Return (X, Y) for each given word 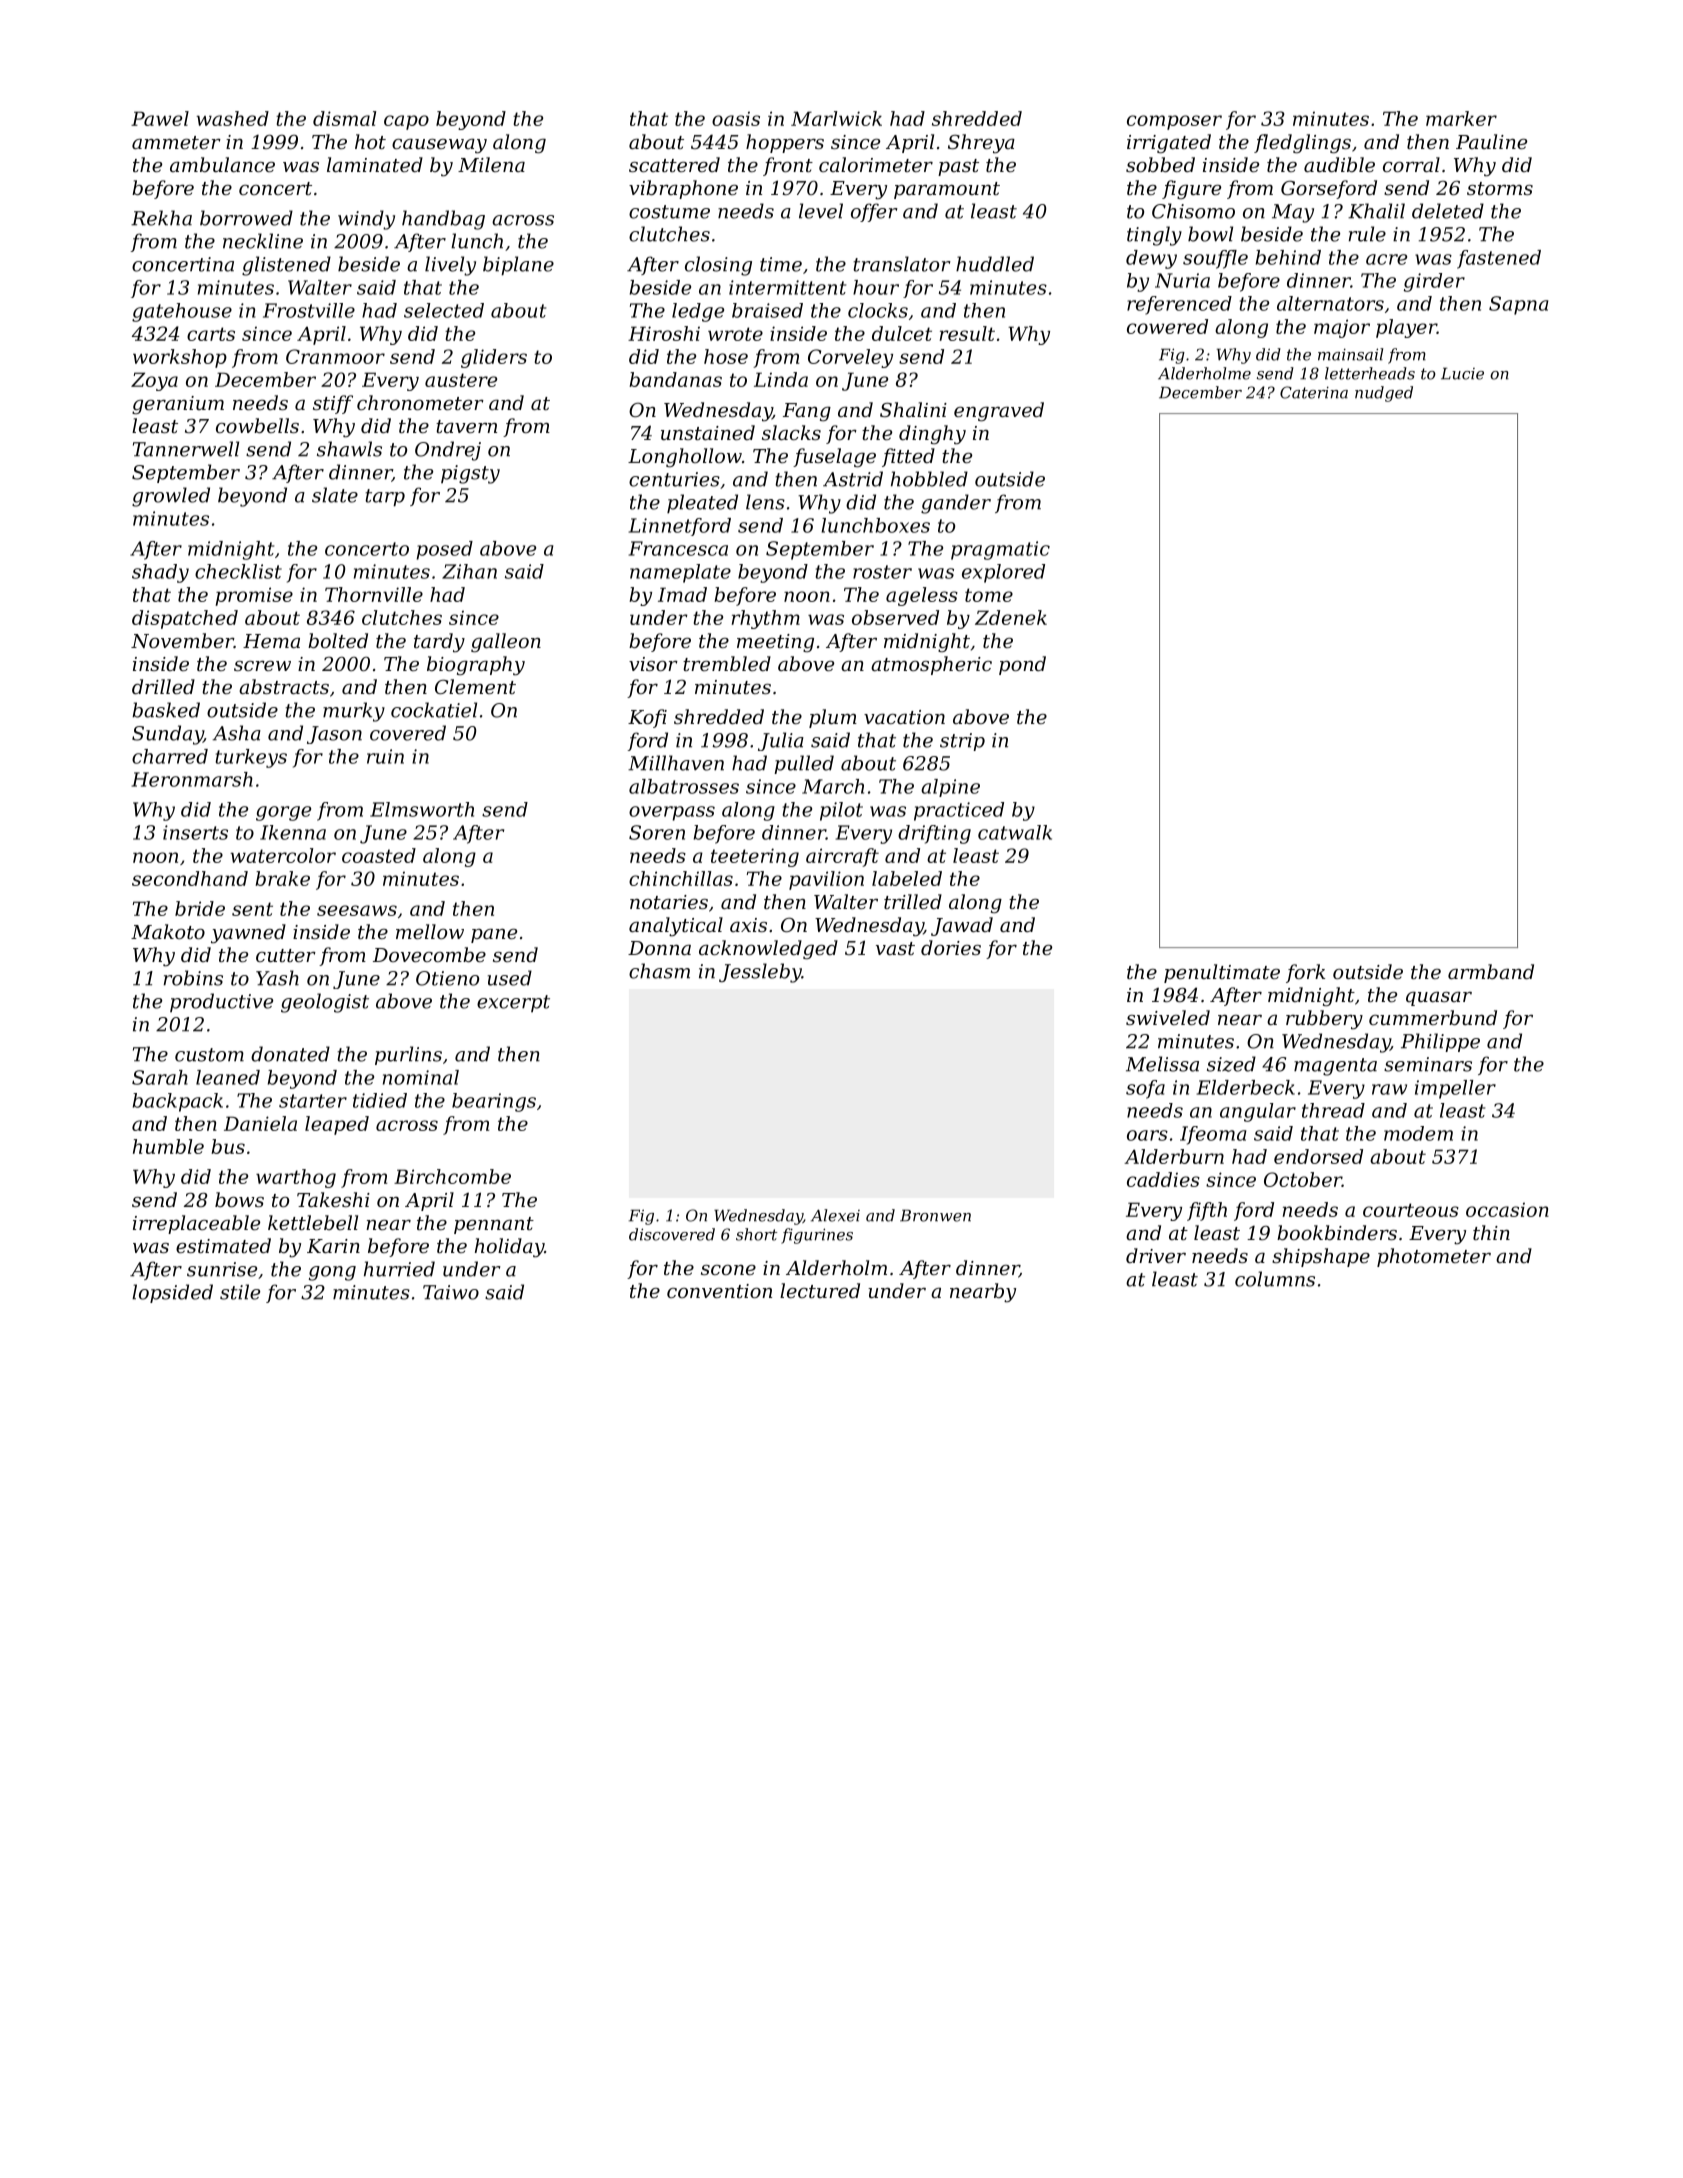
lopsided (172, 1293)
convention (719, 1291)
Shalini (913, 409)
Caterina (1314, 392)
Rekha (161, 218)
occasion (1507, 1210)
